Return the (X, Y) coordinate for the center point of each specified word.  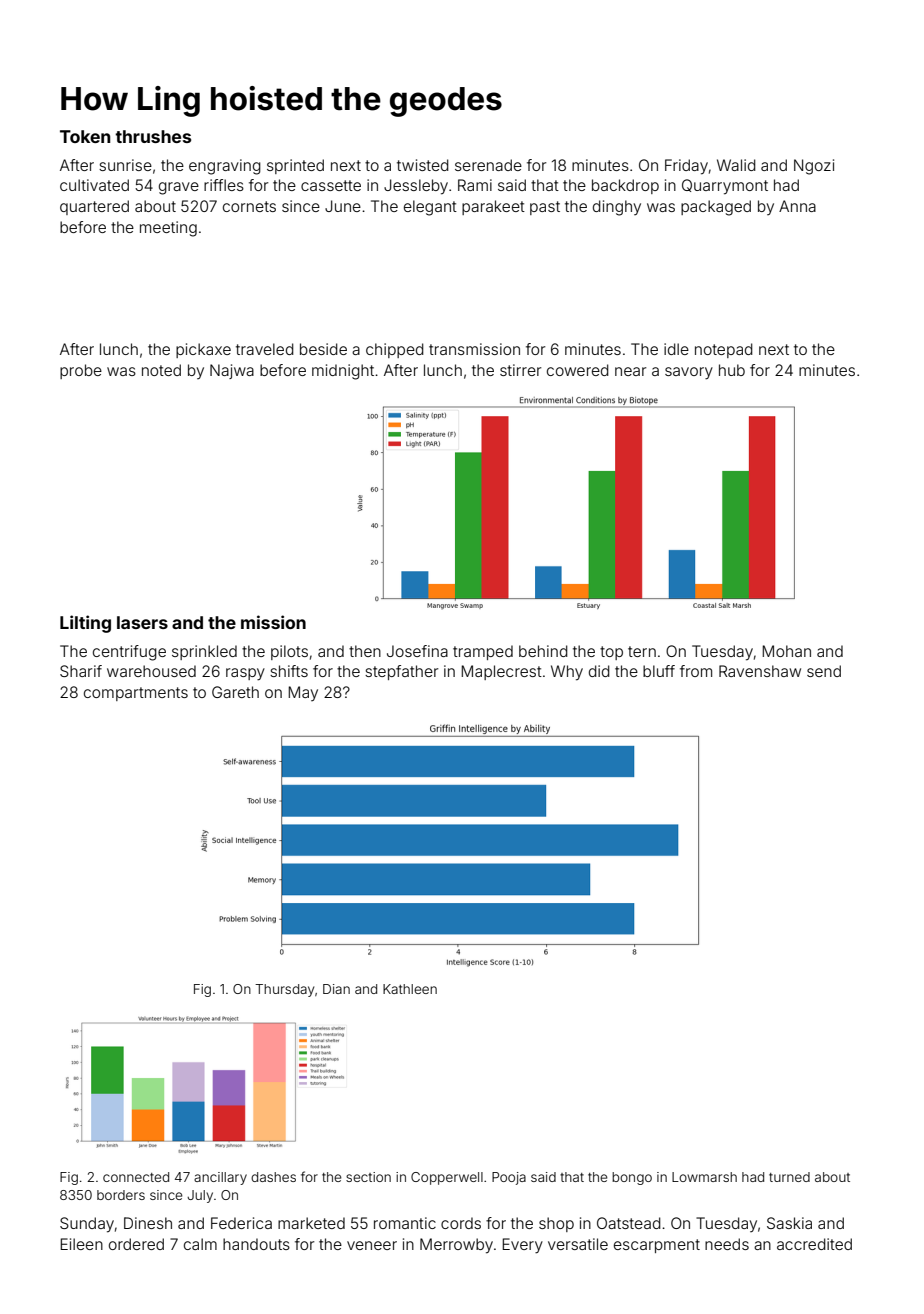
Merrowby (456, 1246)
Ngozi (814, 167)
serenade (488, 165)
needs (727, 1244)
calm (200, 1244)
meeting (168, 229)
